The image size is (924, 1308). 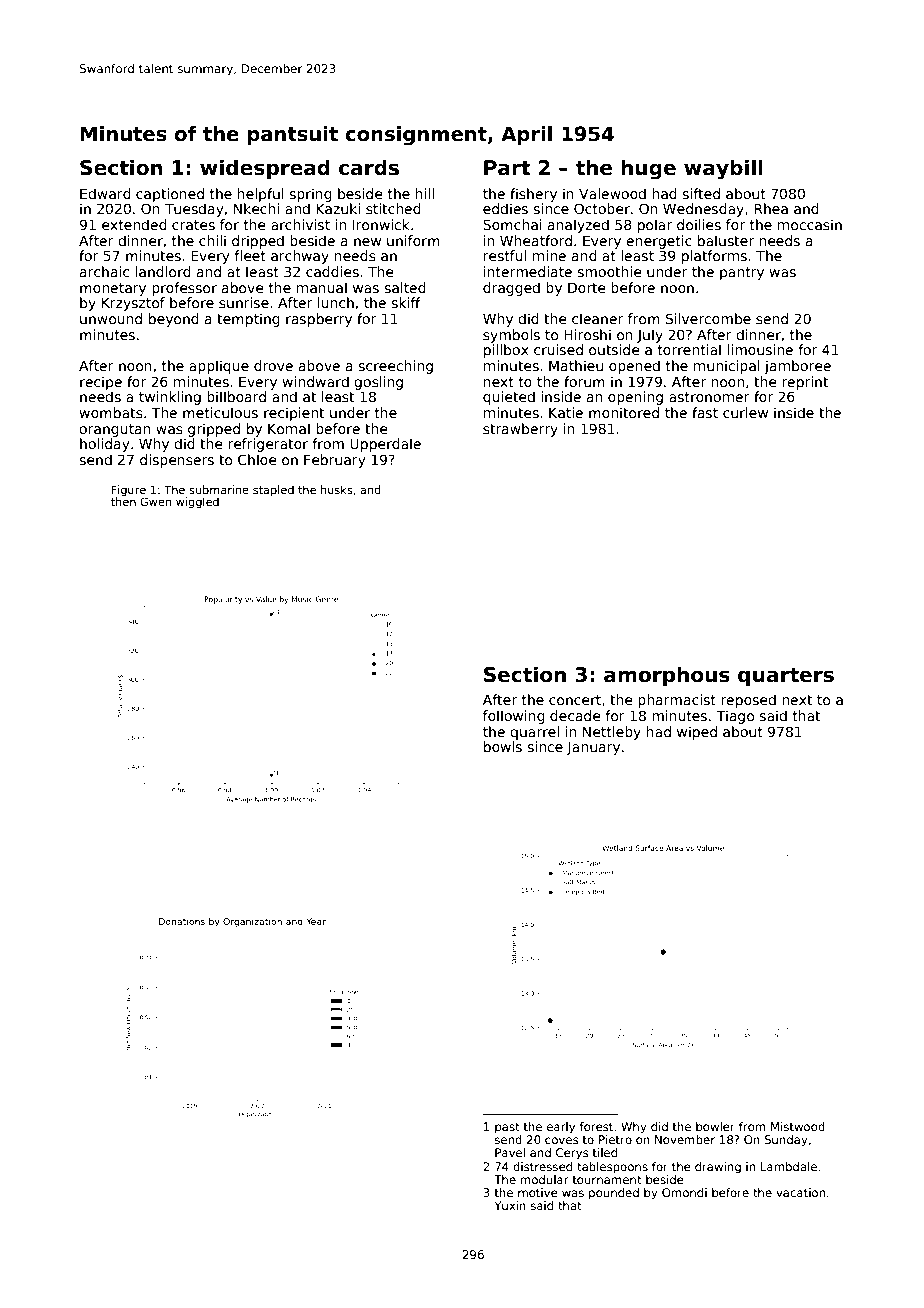 What do you see at coordinates (197, 503) in the screenshot?
I see `wiggled` at bounding box center [197, 503].
